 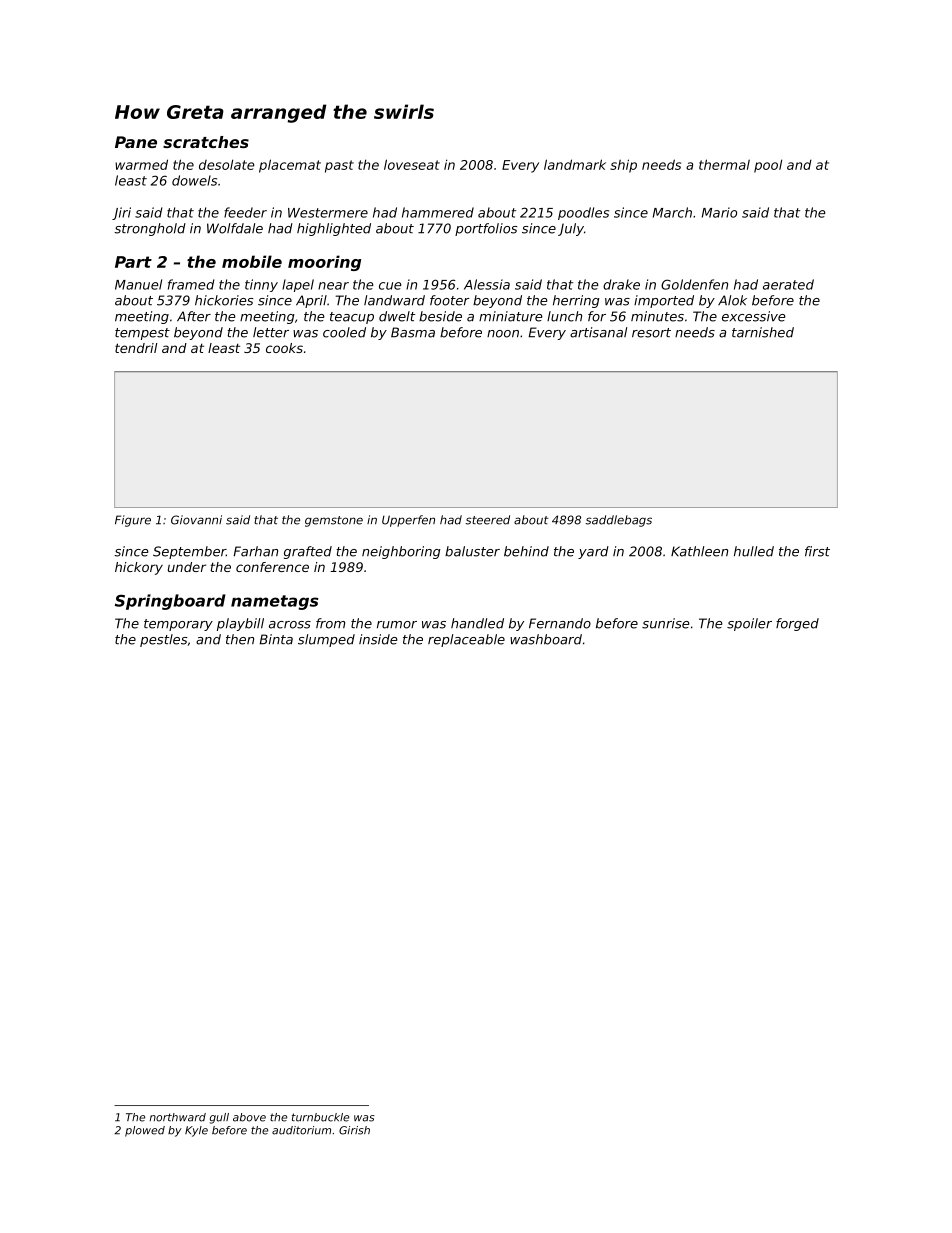 What do you see at coordinates (354, 1130) in the image?
I see `Girish` at bounding box center [354, 1130].
